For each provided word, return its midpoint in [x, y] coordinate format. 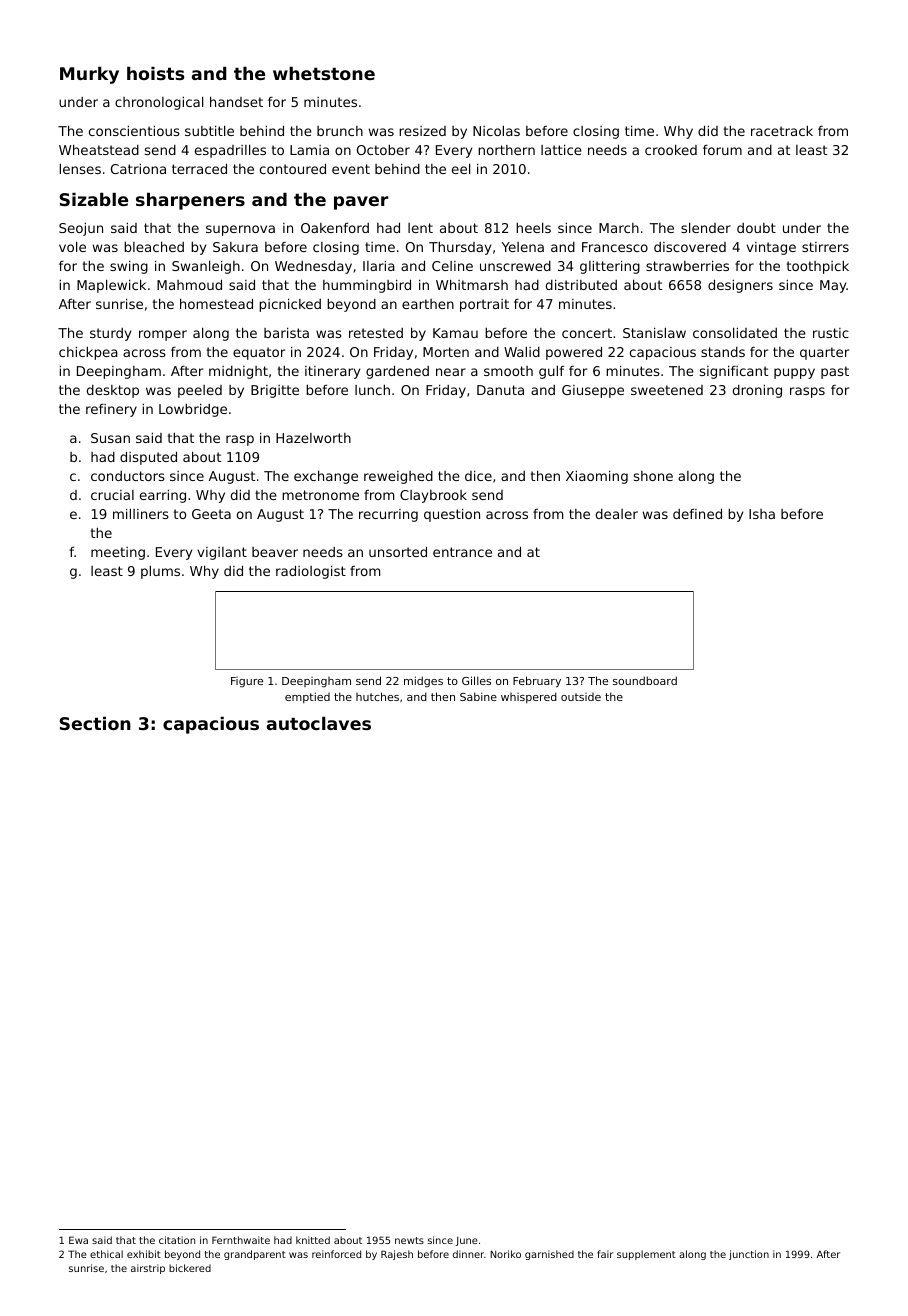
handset [236, 101]
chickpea [88, 353]
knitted [313, 1240]
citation [177, 1240]
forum [722, 150]
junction [749, 1255]
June [467, 1241]
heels [533, 228]
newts [409, 1240]
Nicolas [496, 131]
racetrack [782, 131]
